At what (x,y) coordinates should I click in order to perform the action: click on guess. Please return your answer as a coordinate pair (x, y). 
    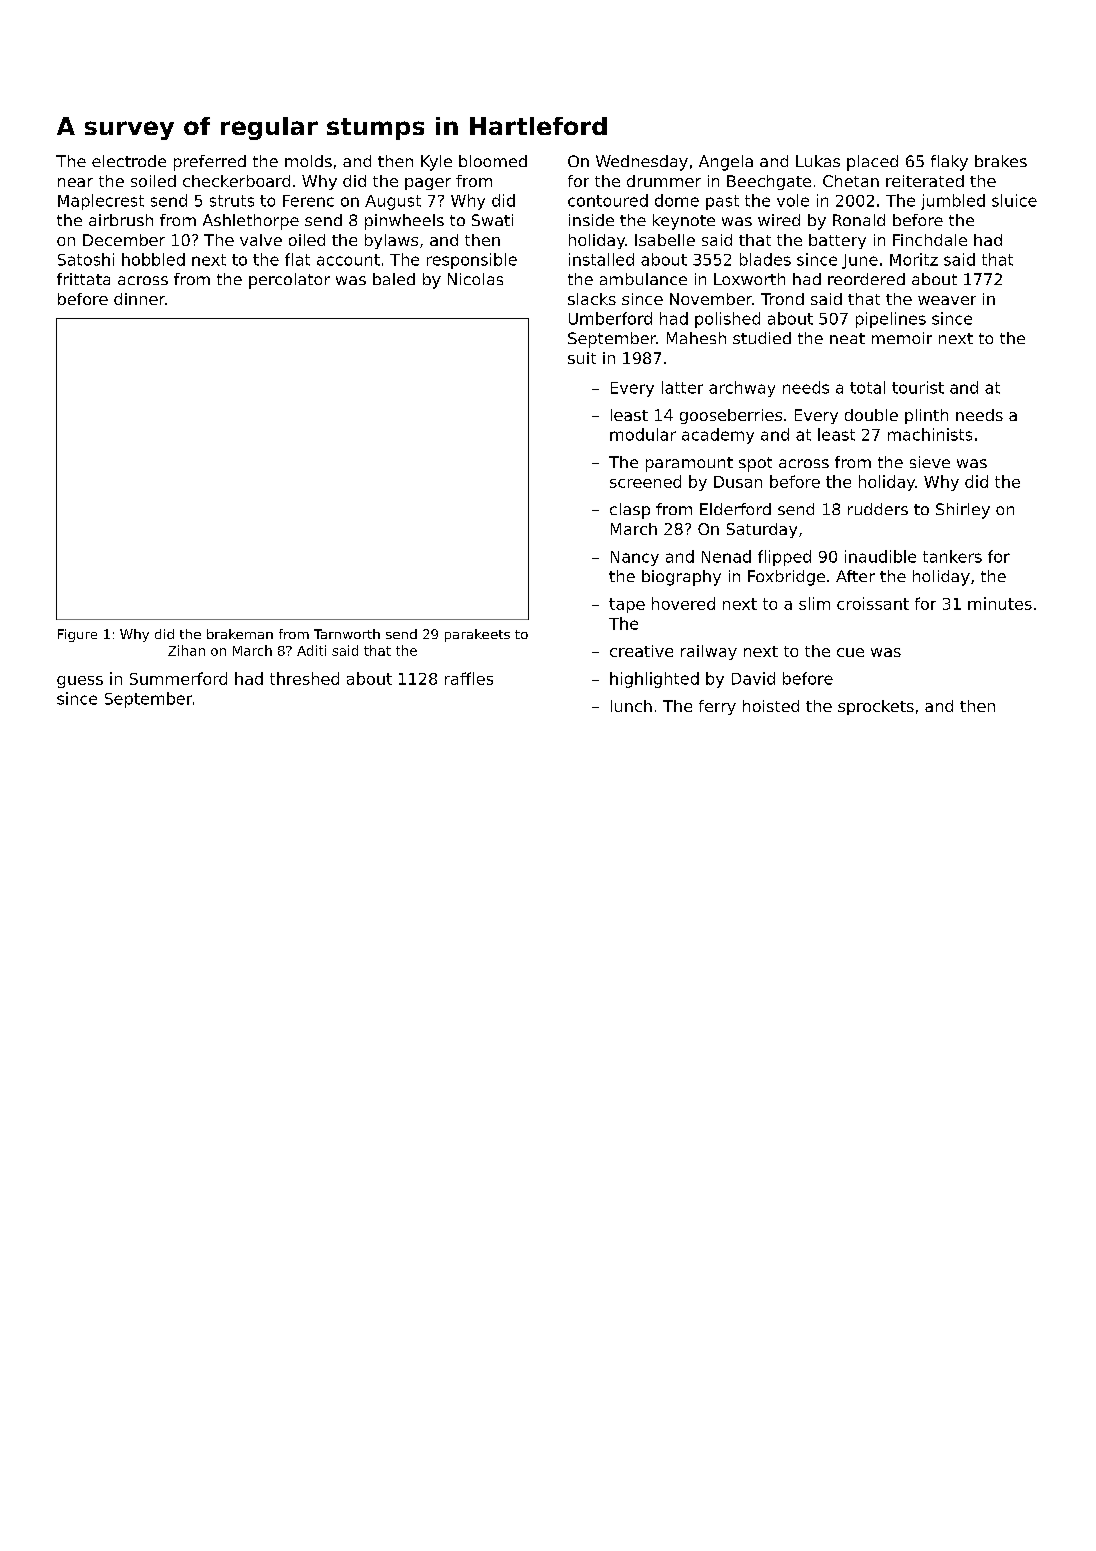
    Looking at the image, I should click on (80, 682).
